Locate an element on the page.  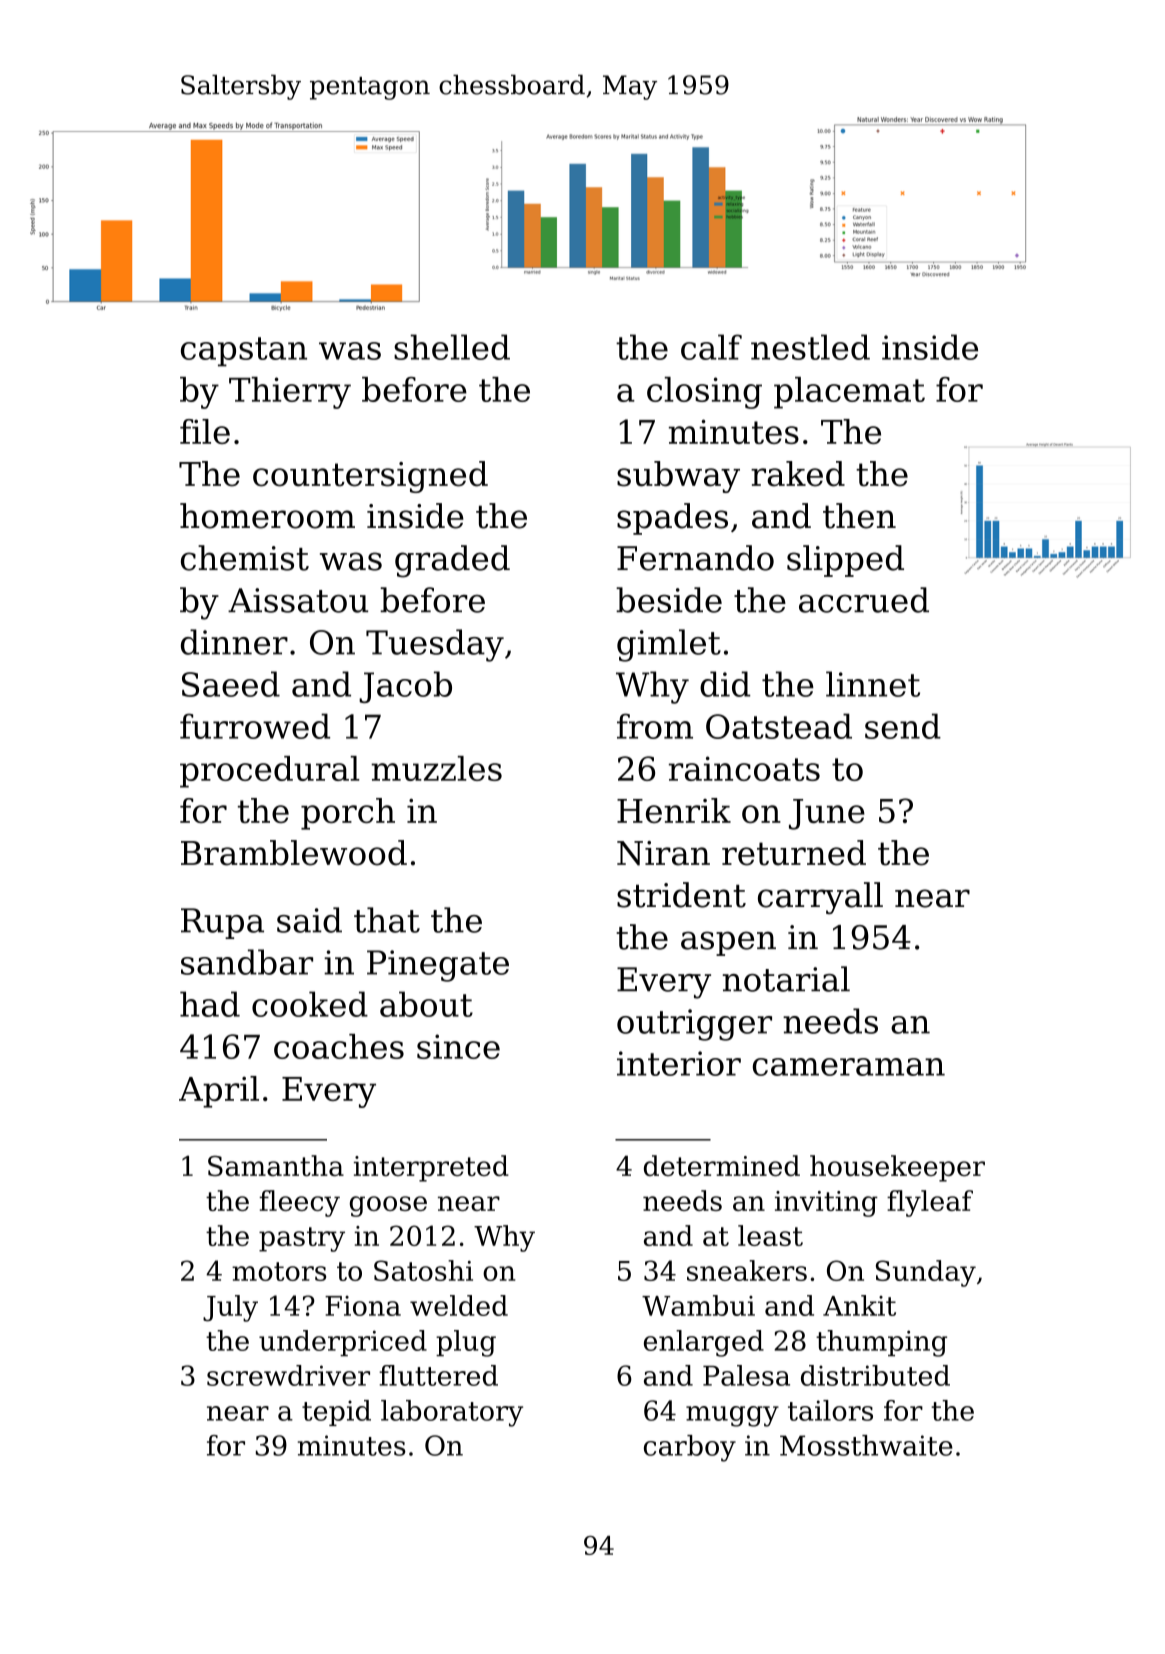
capstan is located at coordinates (244, 352).
